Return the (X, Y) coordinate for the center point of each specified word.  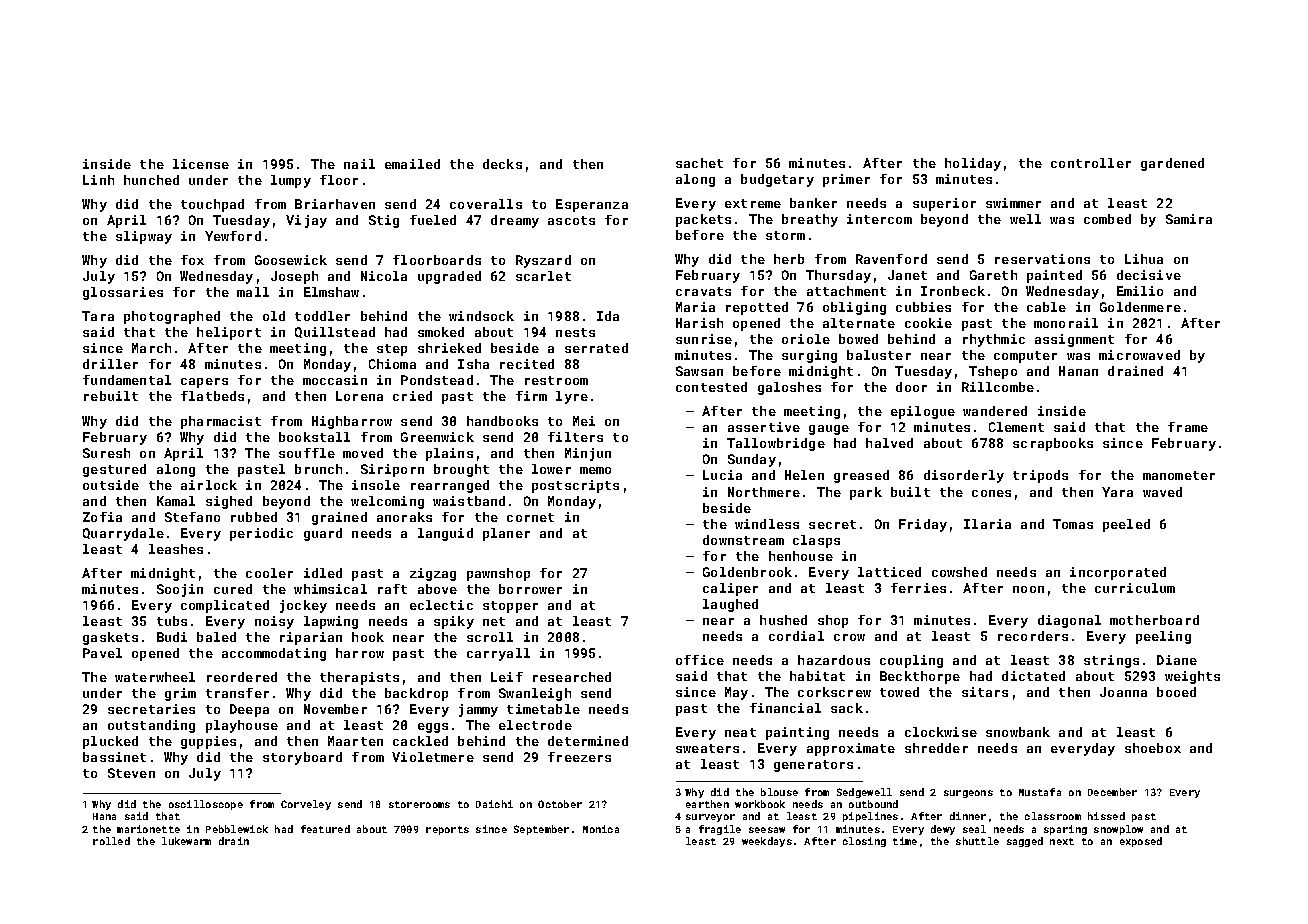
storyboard (302, 758)
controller (1091, 163)
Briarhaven (335, 204)
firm (531, 396)
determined (588, 741)
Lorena (359, 396)
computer (1025, 357)
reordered (242, 677)
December (1112, 792)
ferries (918, 588)
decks (502, 164)
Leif (507, 677)
